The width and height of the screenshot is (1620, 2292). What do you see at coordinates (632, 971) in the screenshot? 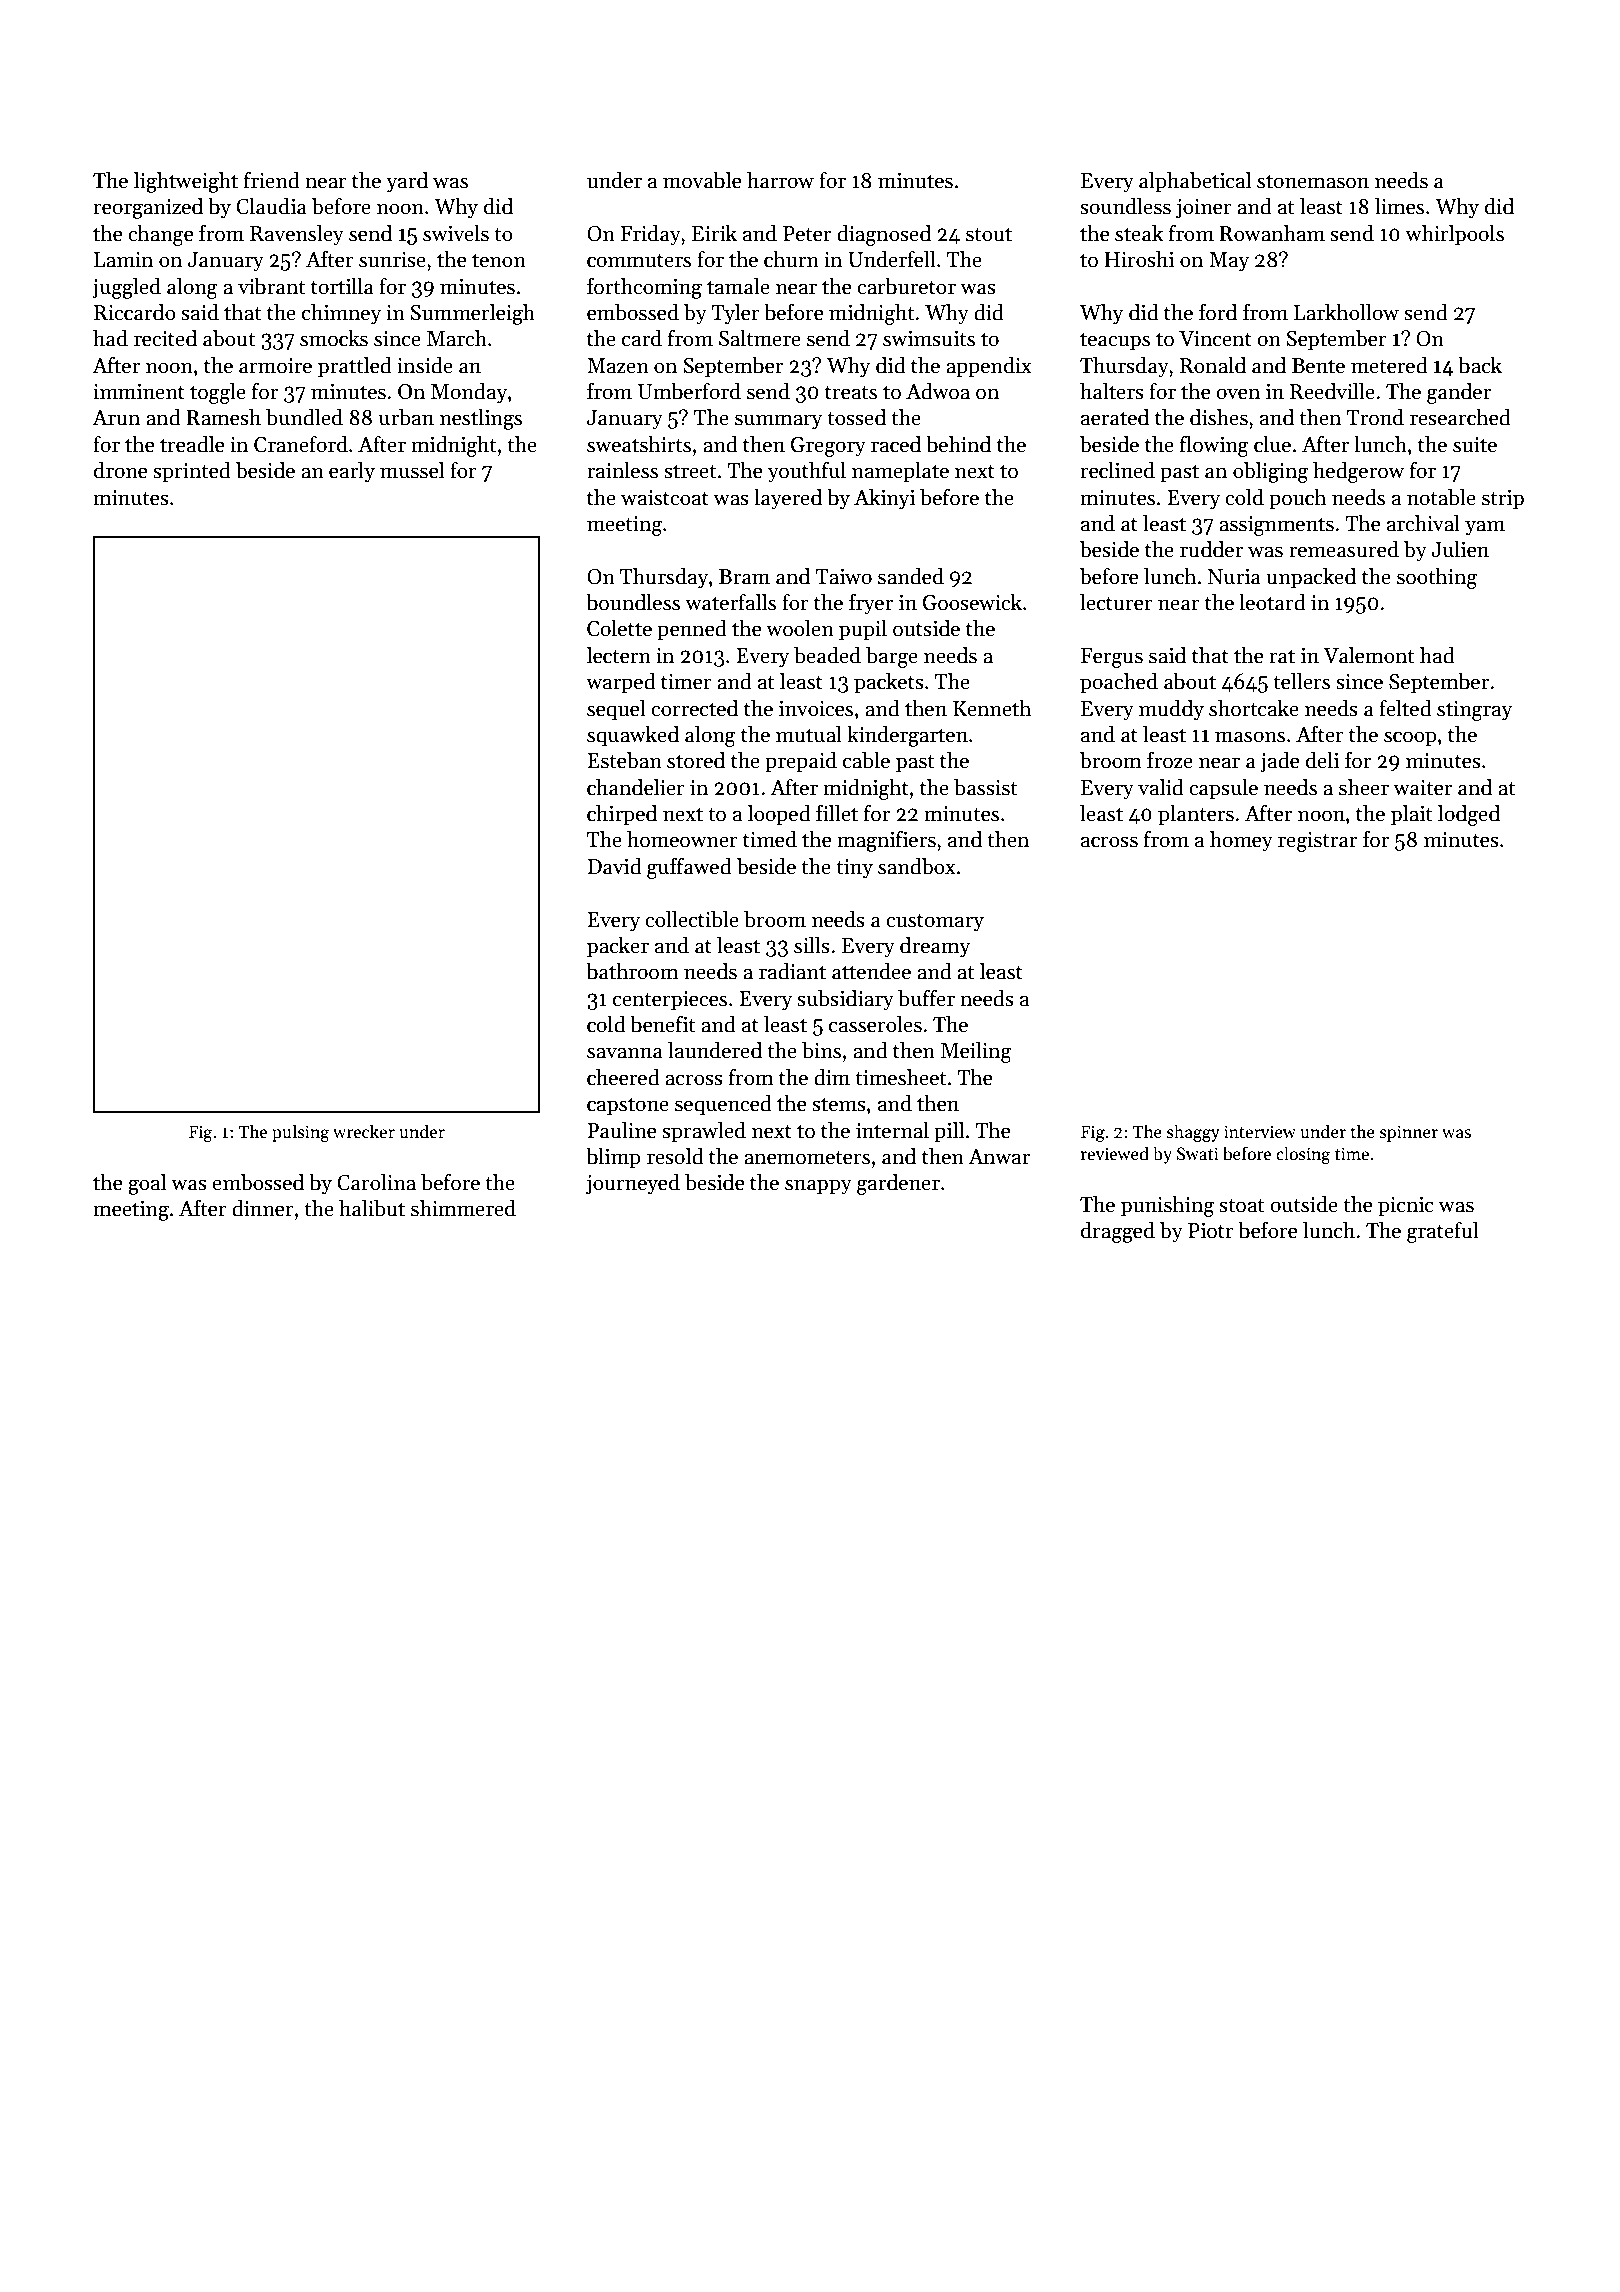
I see `bathroom` at bounding box center [632, 971].
